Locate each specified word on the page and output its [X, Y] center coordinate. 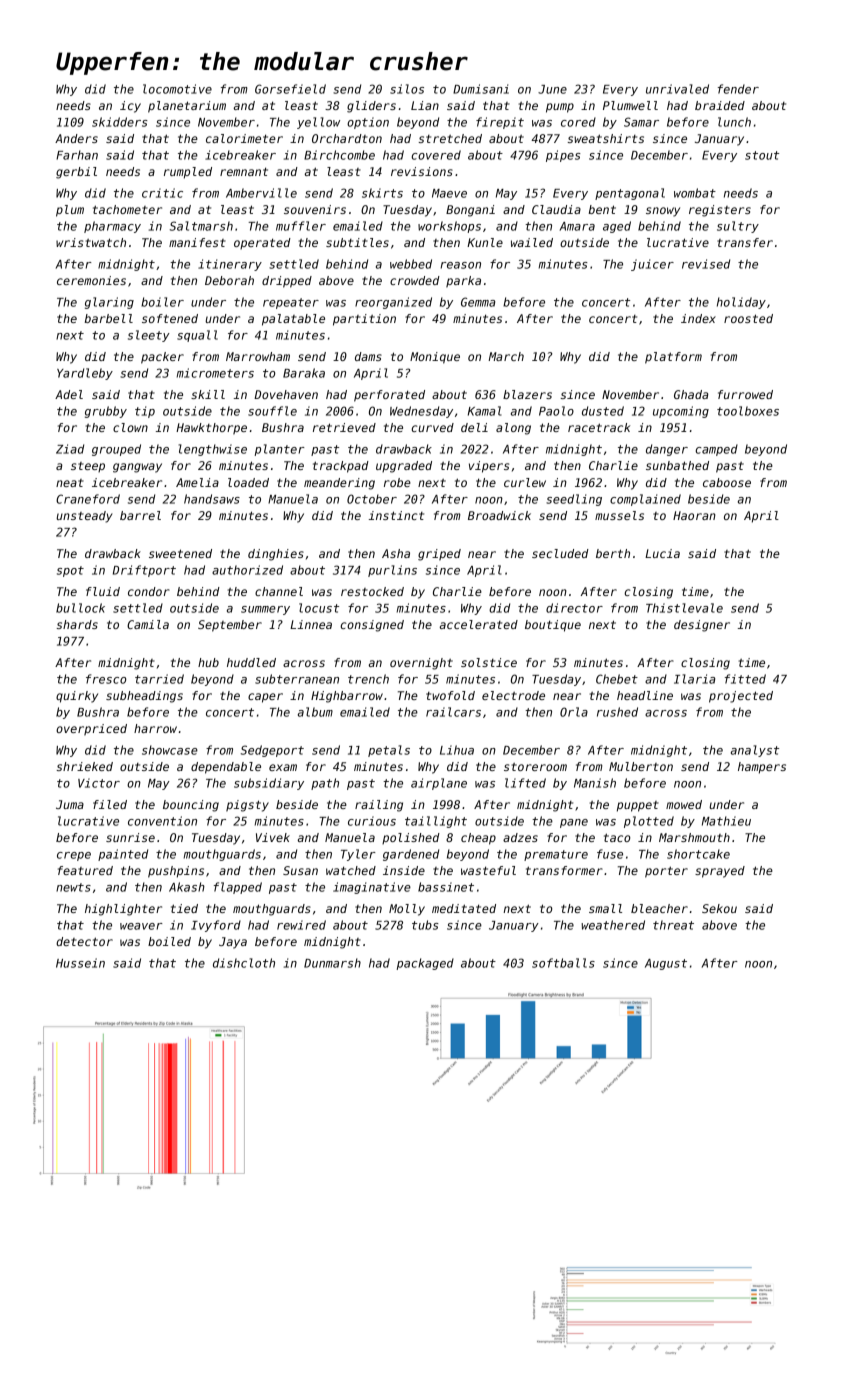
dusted [603, 411]
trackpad [341, 467]
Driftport [144, 571]
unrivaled [677, 89]
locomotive [177, 89]
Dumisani [481, 89]
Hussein [80, 963]
